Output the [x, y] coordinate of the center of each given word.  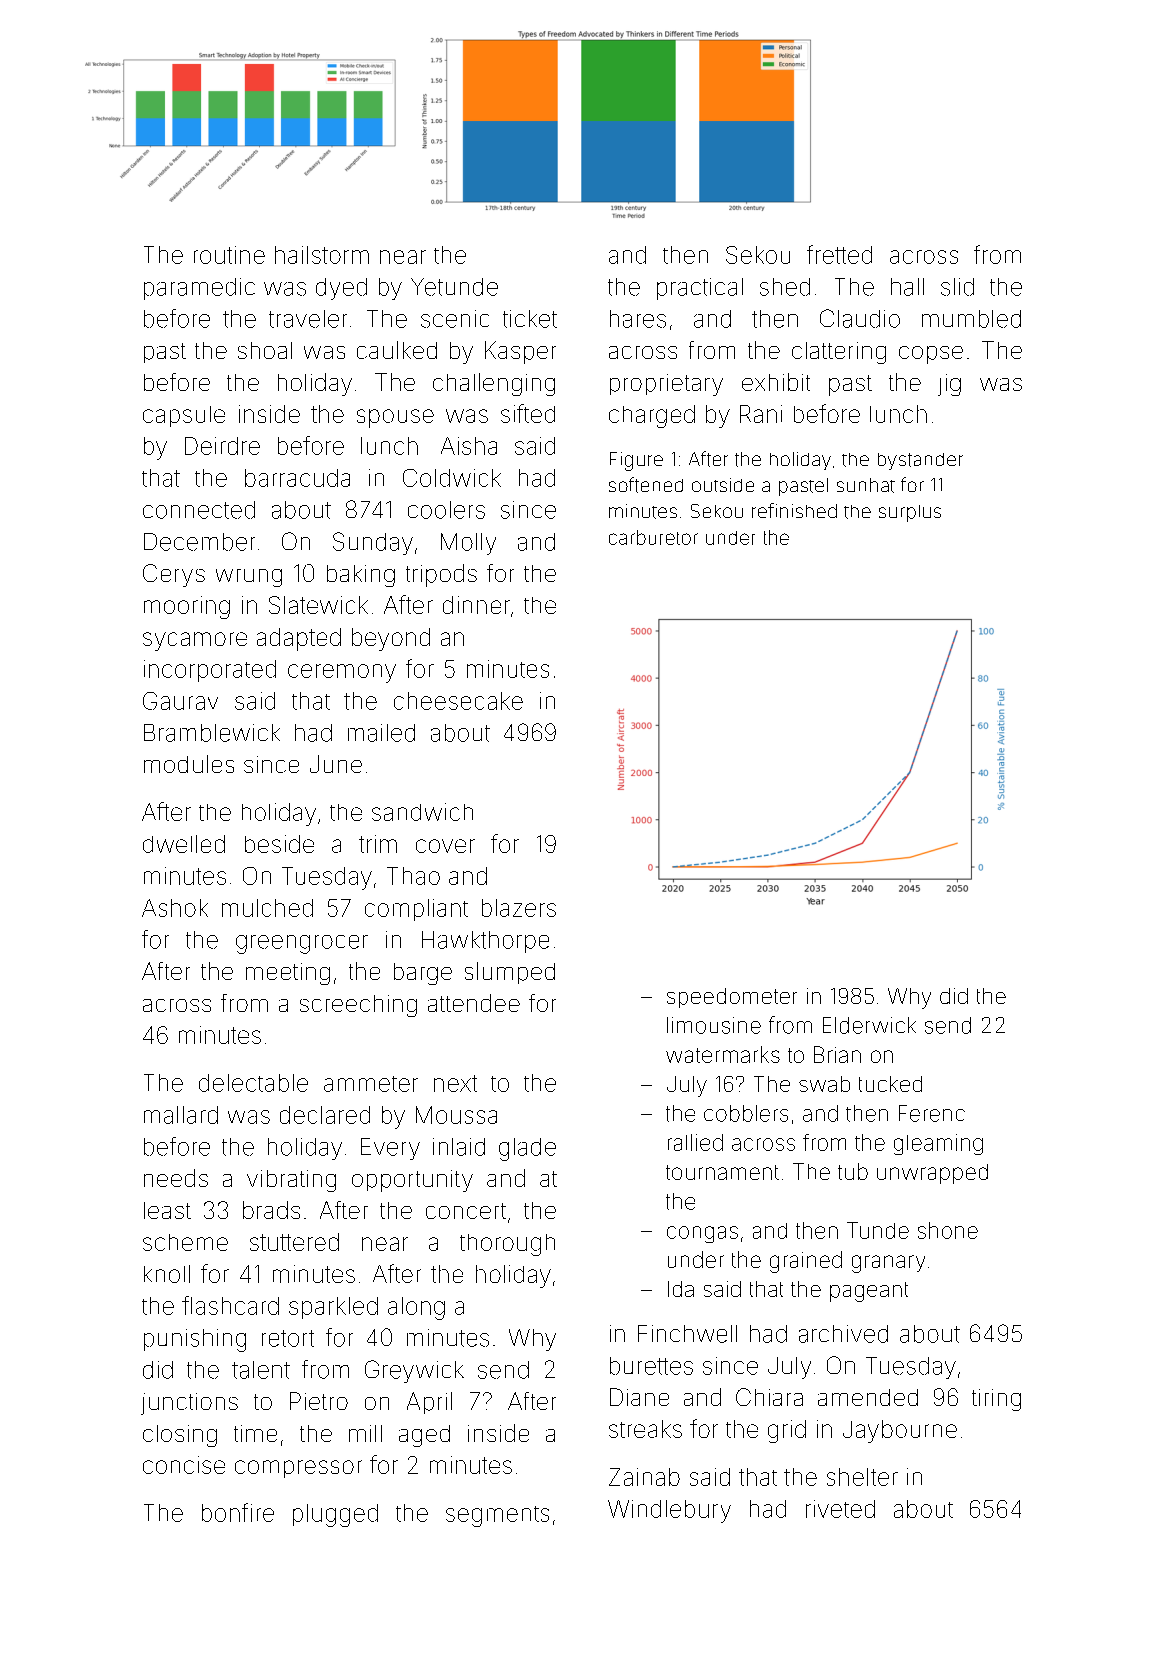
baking [361, 576]
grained [806, 1262]
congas [702, 1234]
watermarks [723, 1054]
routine [229, 255]
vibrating [291, 1181]
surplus [910, 513]
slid [957, 287]
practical [700, 289]
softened [646, 485]
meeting [288, 974]
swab [824, 1084]
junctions [189, 1404]
